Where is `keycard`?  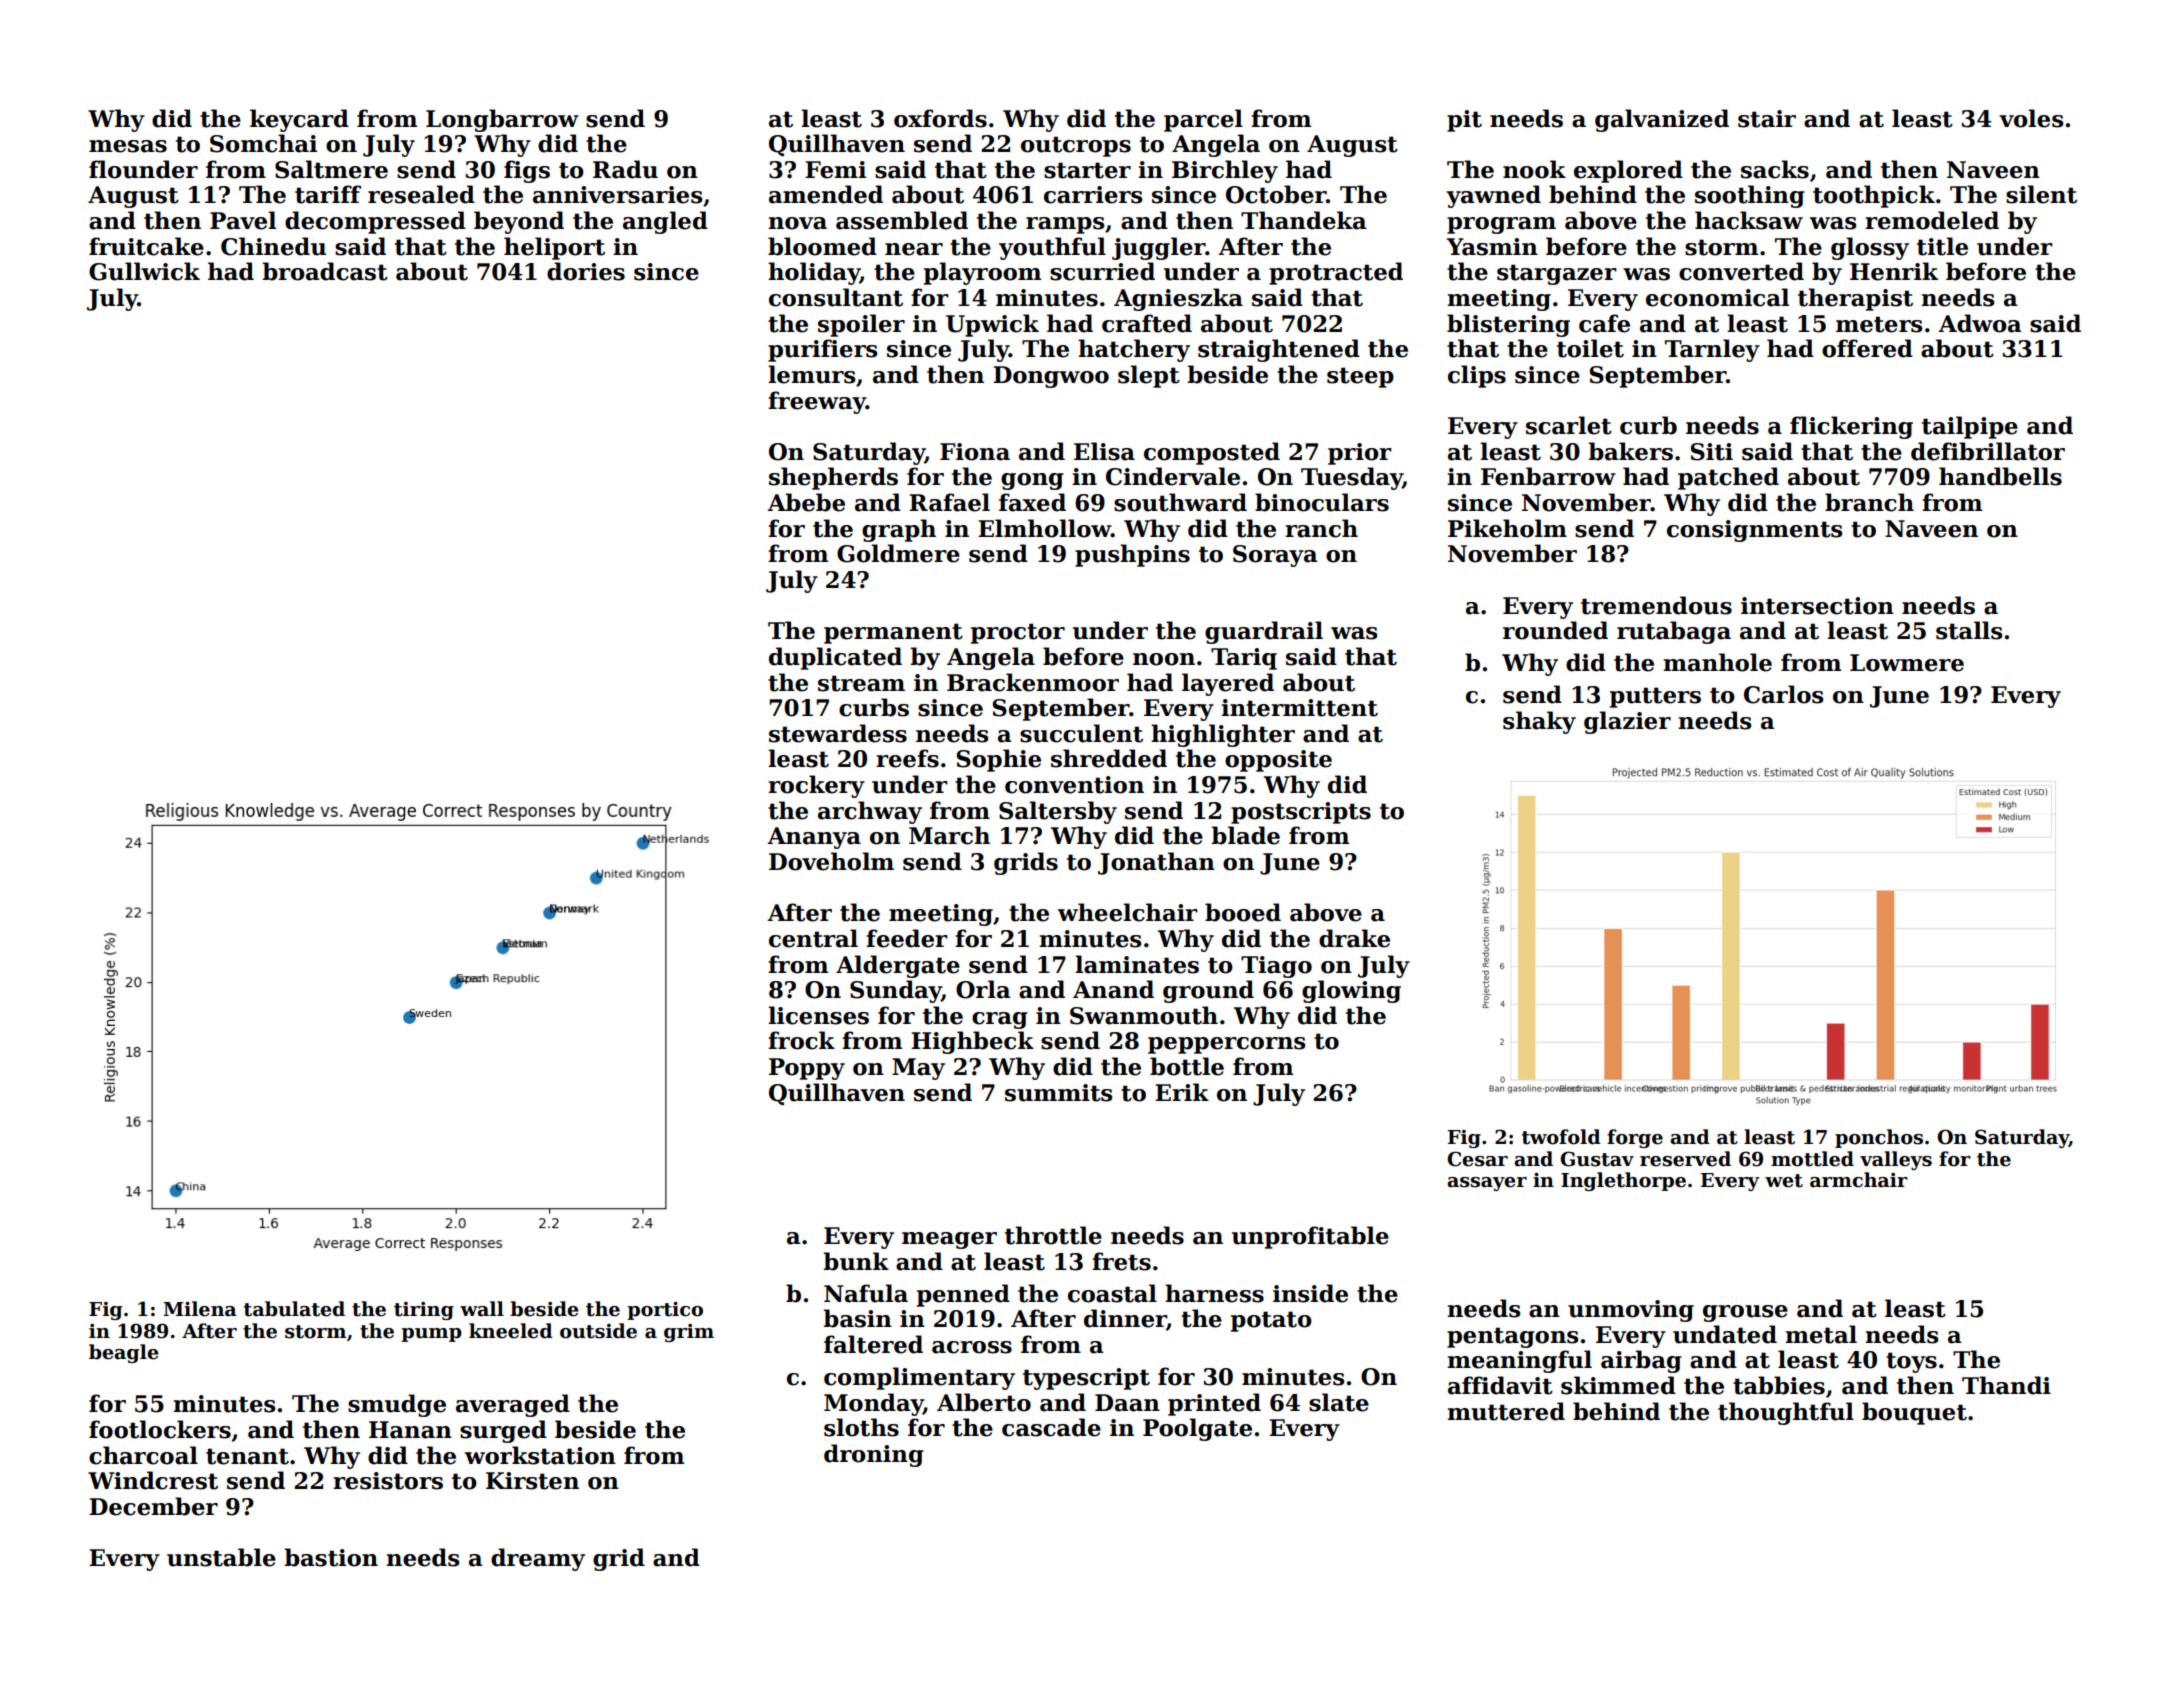 keycard is located at coordinates (299, 120).
